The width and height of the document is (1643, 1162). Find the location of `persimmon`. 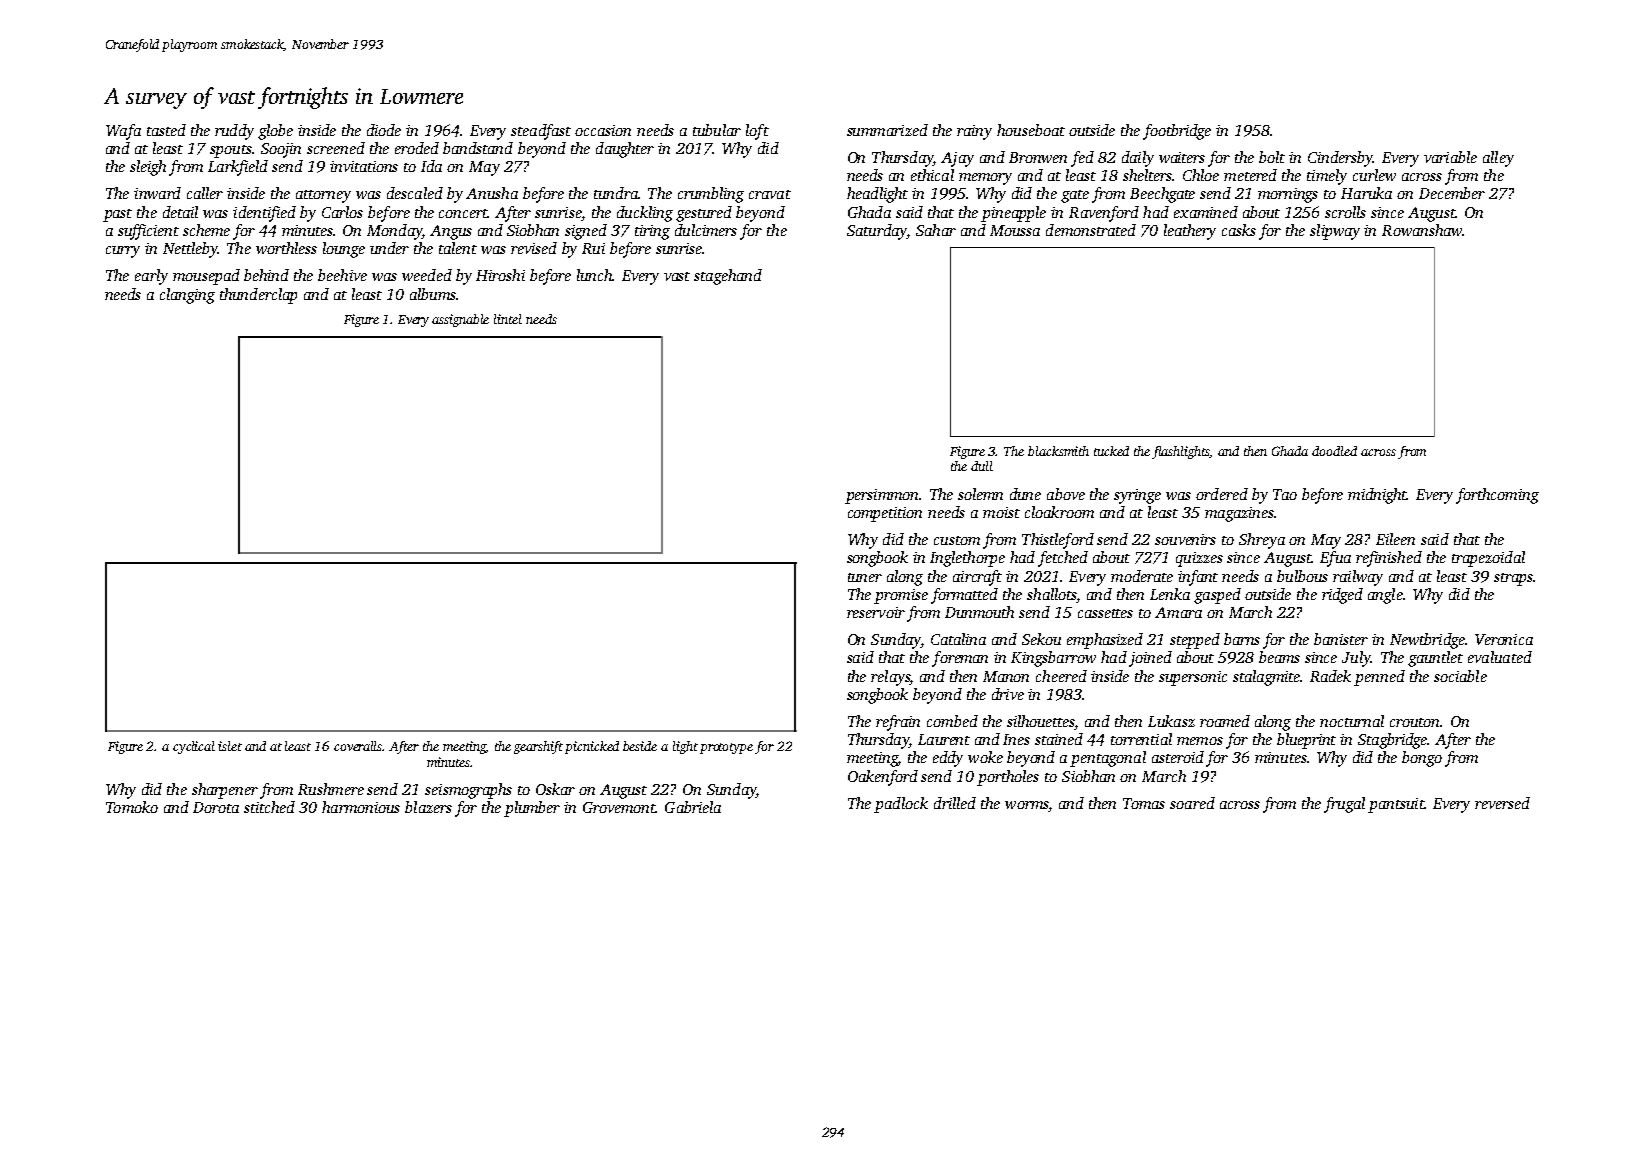

persimmon is located at coordinates (881, 496).
